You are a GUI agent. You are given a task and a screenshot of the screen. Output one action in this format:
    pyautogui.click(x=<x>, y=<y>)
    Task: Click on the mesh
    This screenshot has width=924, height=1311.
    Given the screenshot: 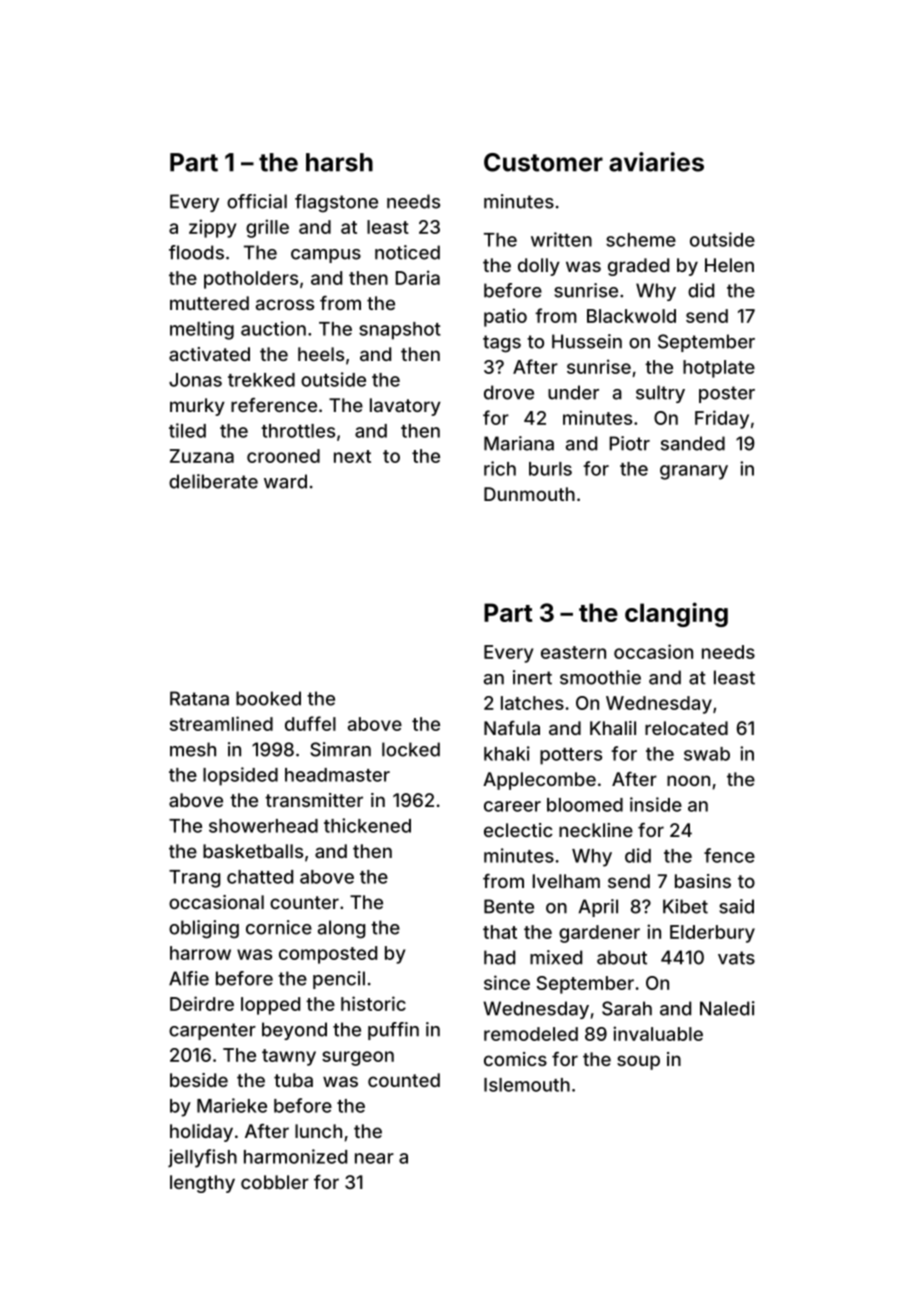 What is the action you would take?
    pyautogui.click(x=193, y=749)
